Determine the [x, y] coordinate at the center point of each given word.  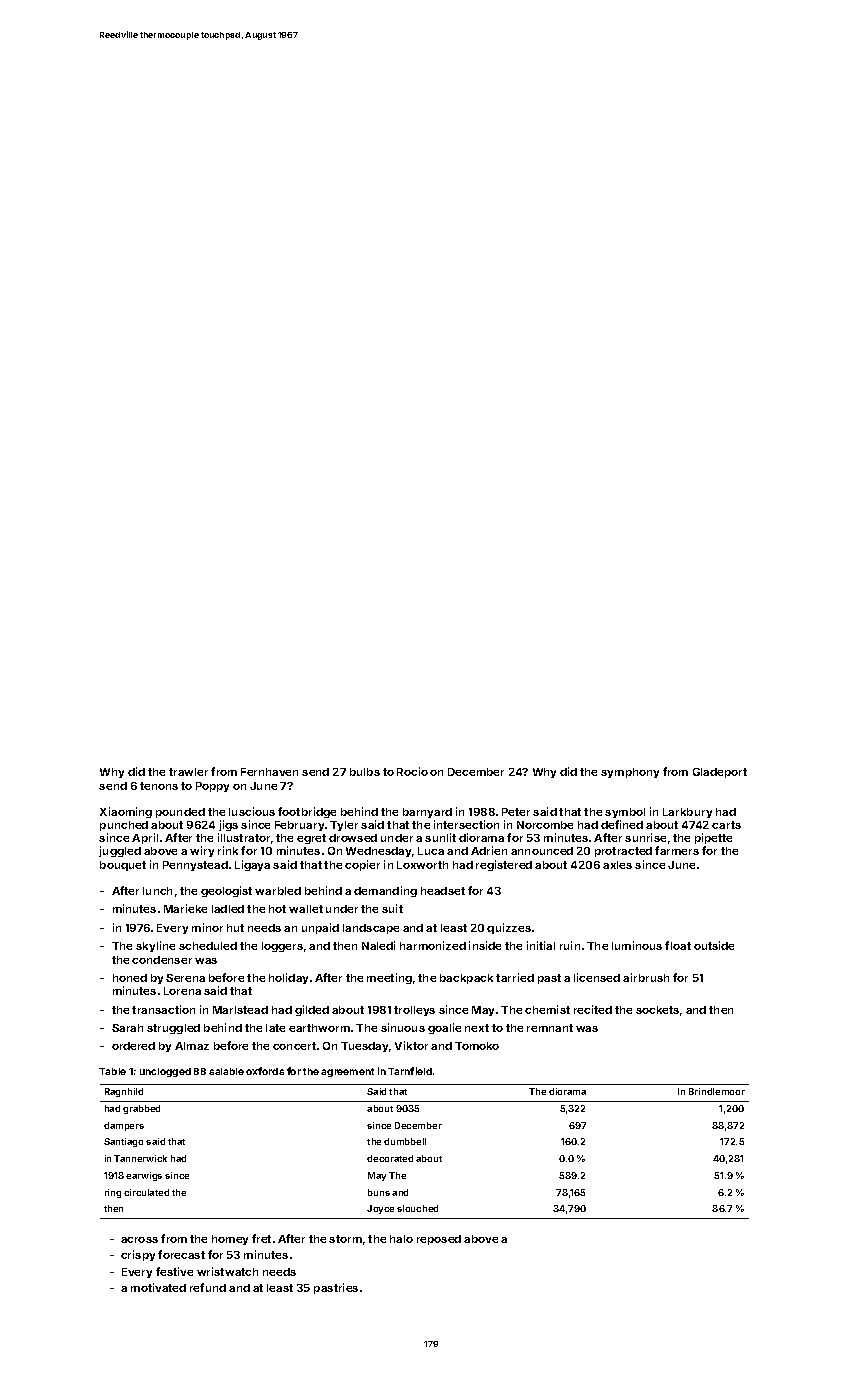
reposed [439, 1240]
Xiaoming [126, 812]
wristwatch [227, 1271]
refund [208, 1287]
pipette [713, 838]
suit [392, 908]
